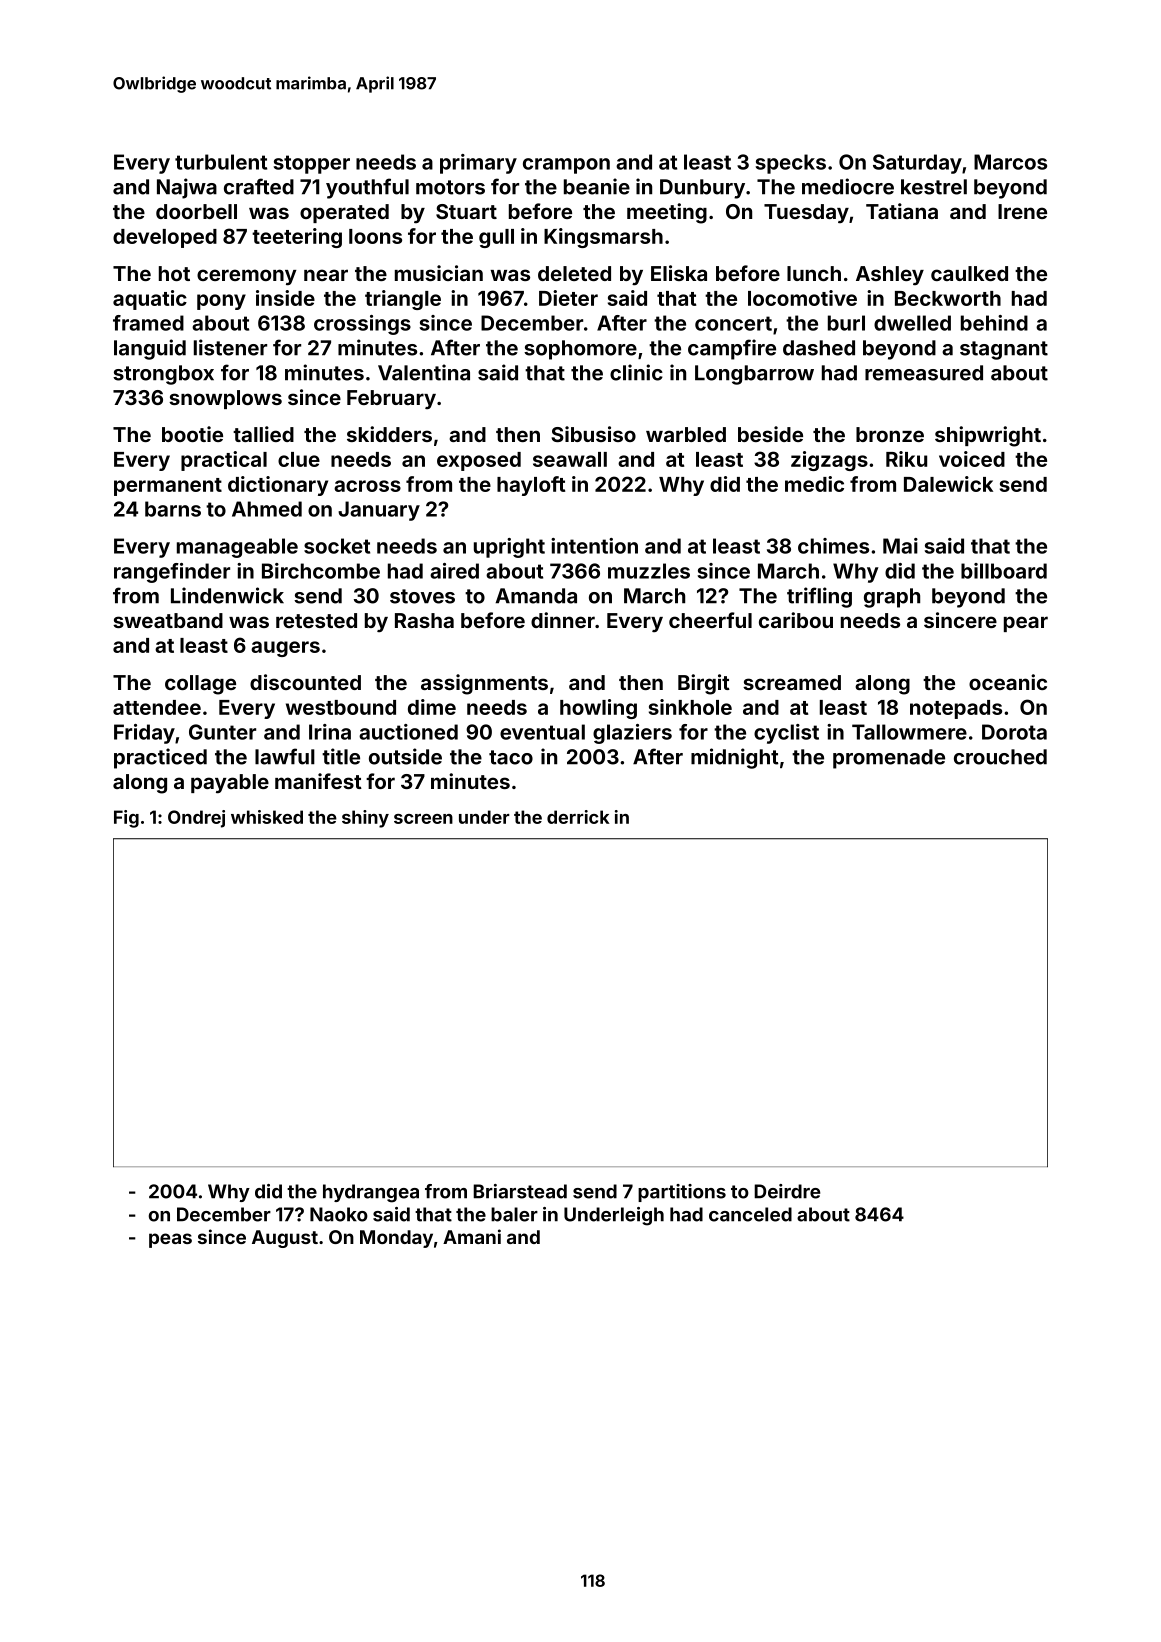  What do you see at coordinates (682, 1193) in the document?
I see `partitions` at bounding box center [682, 1193].
